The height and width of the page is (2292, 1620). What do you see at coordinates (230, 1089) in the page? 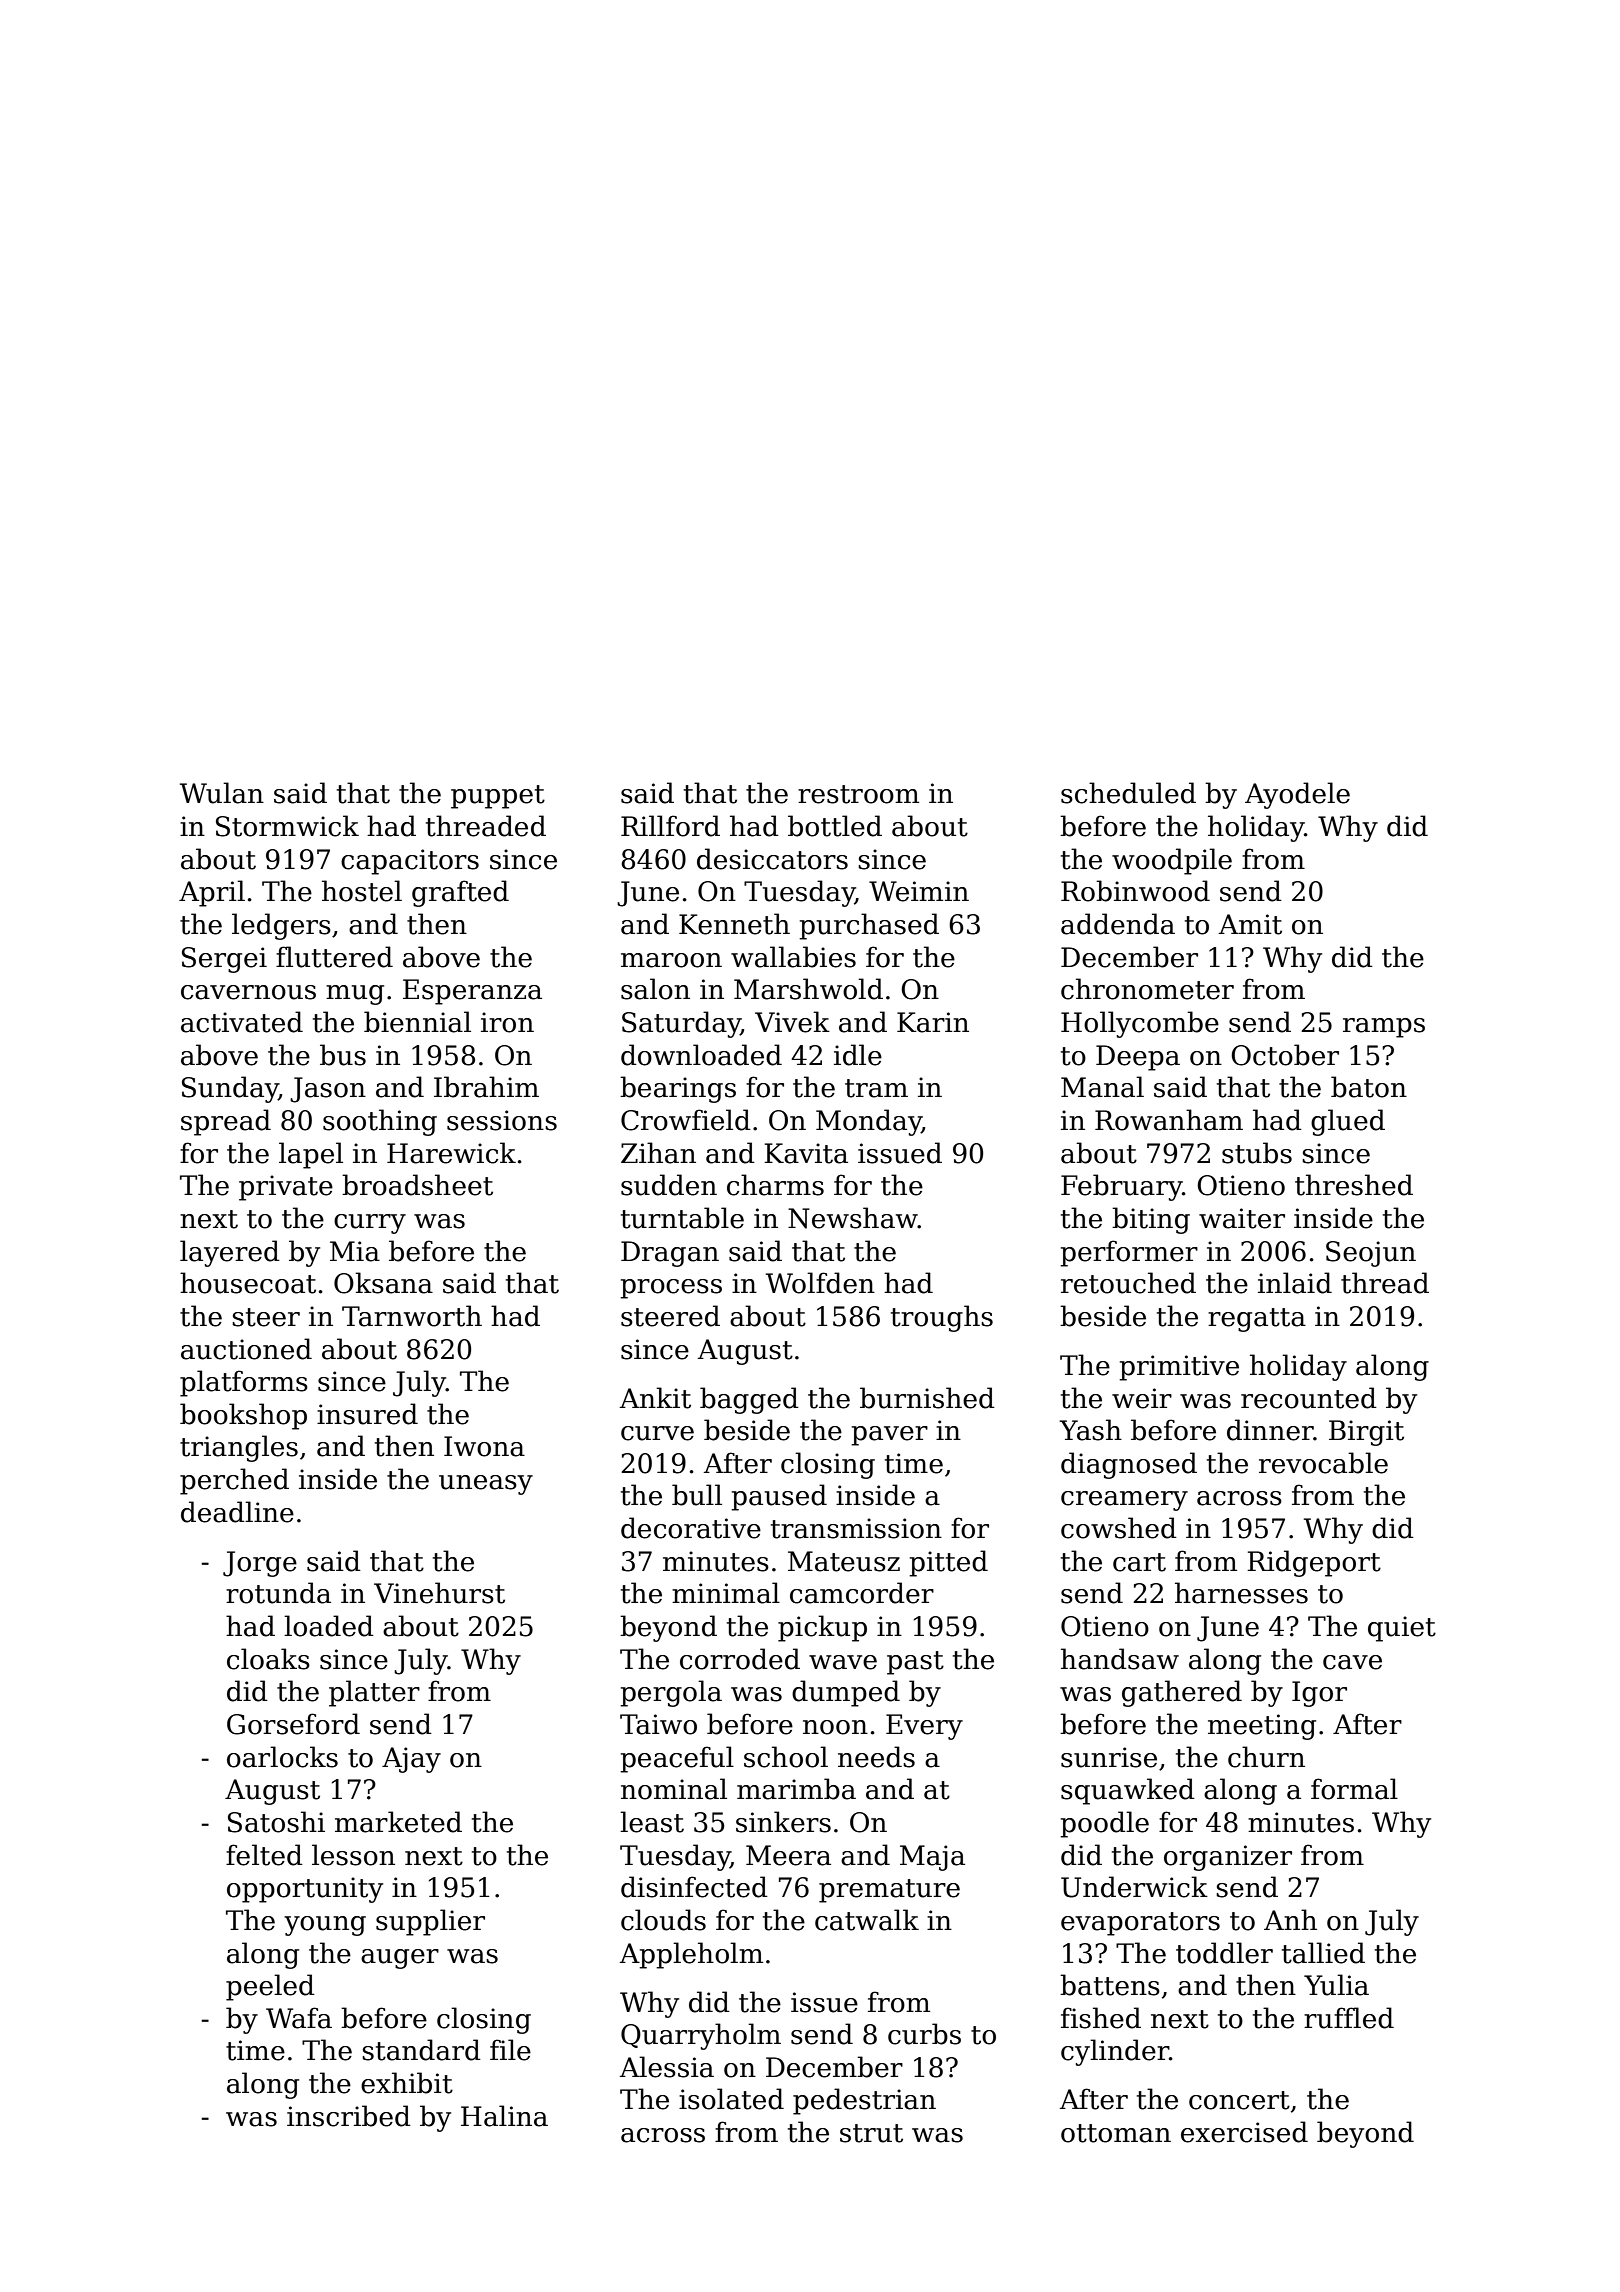
I see `Sunday` at bounding box center [230, 1089].
